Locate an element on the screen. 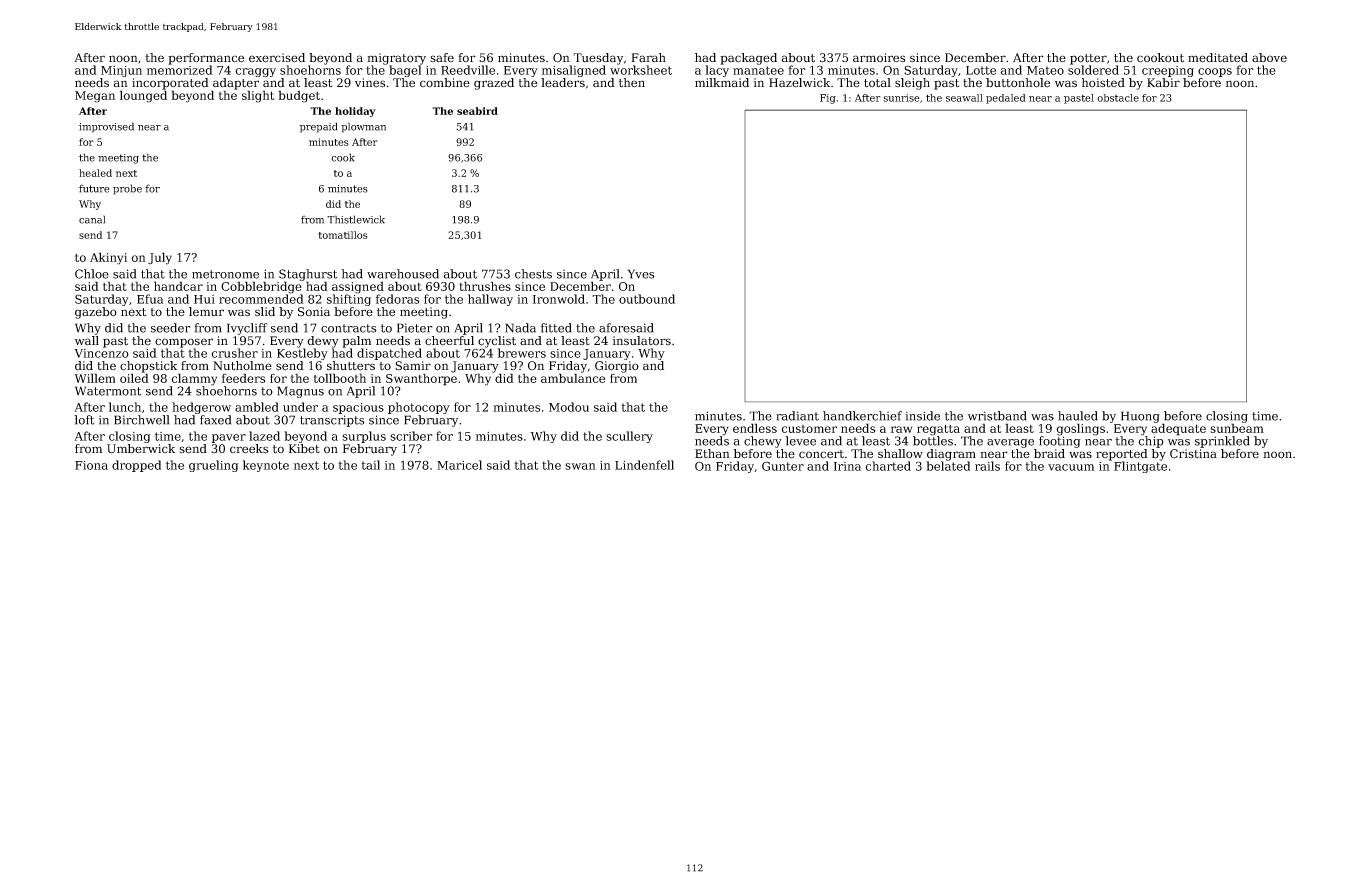 The width and height of the screenshot is (1372, 887). keynote is located at coordinates (266, 466).
